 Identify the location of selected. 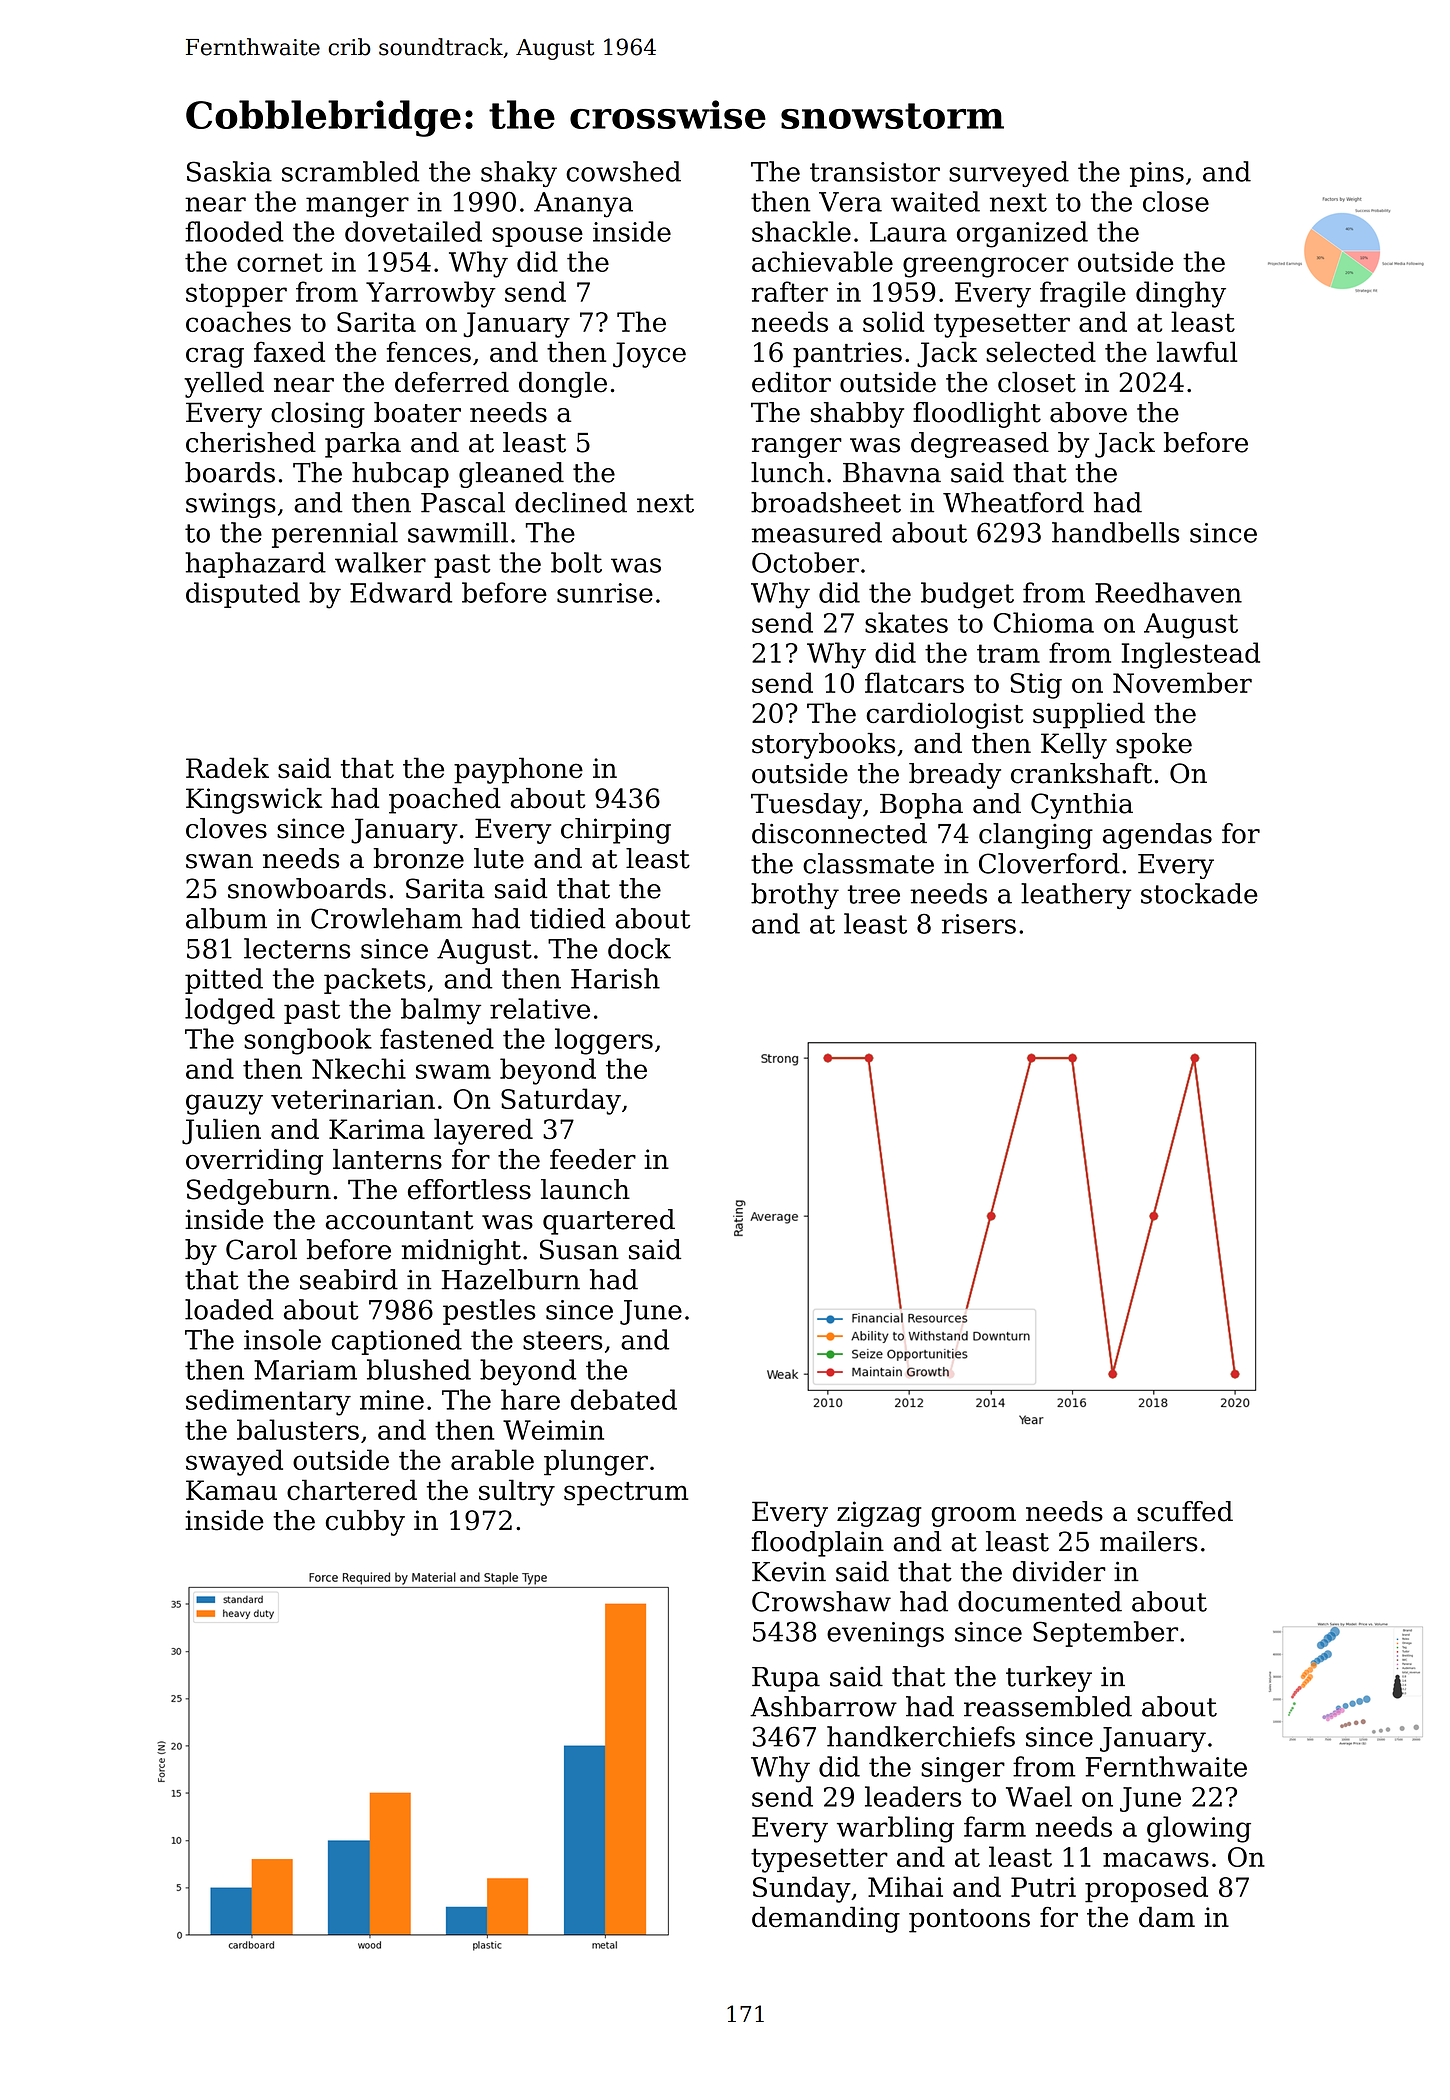
(1041, 351).
